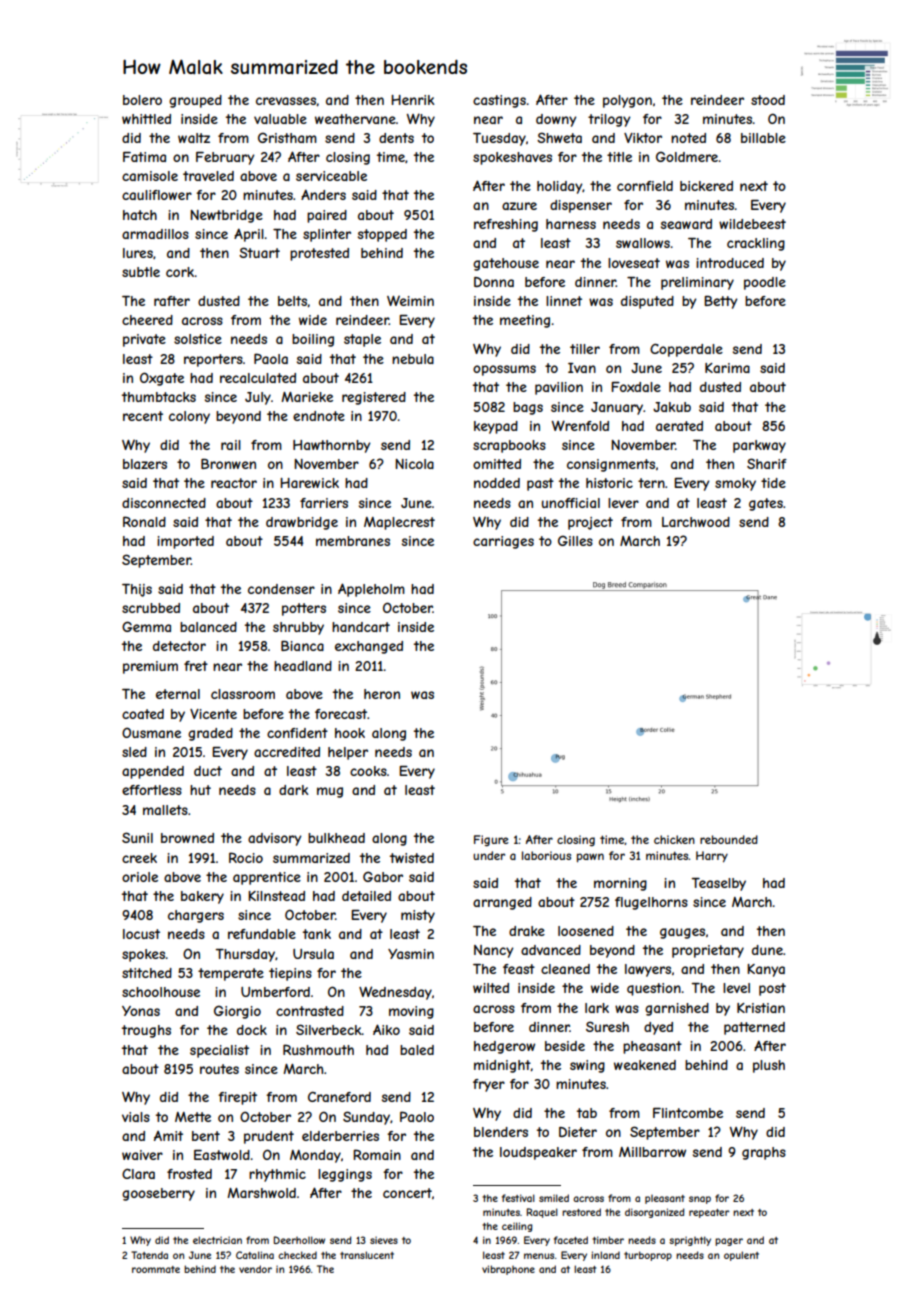 The height and width of the screenshot is (1316, 908). Describe the element at coordinates (255, 1269) in the screenshot. I see `vendor` at that location.
